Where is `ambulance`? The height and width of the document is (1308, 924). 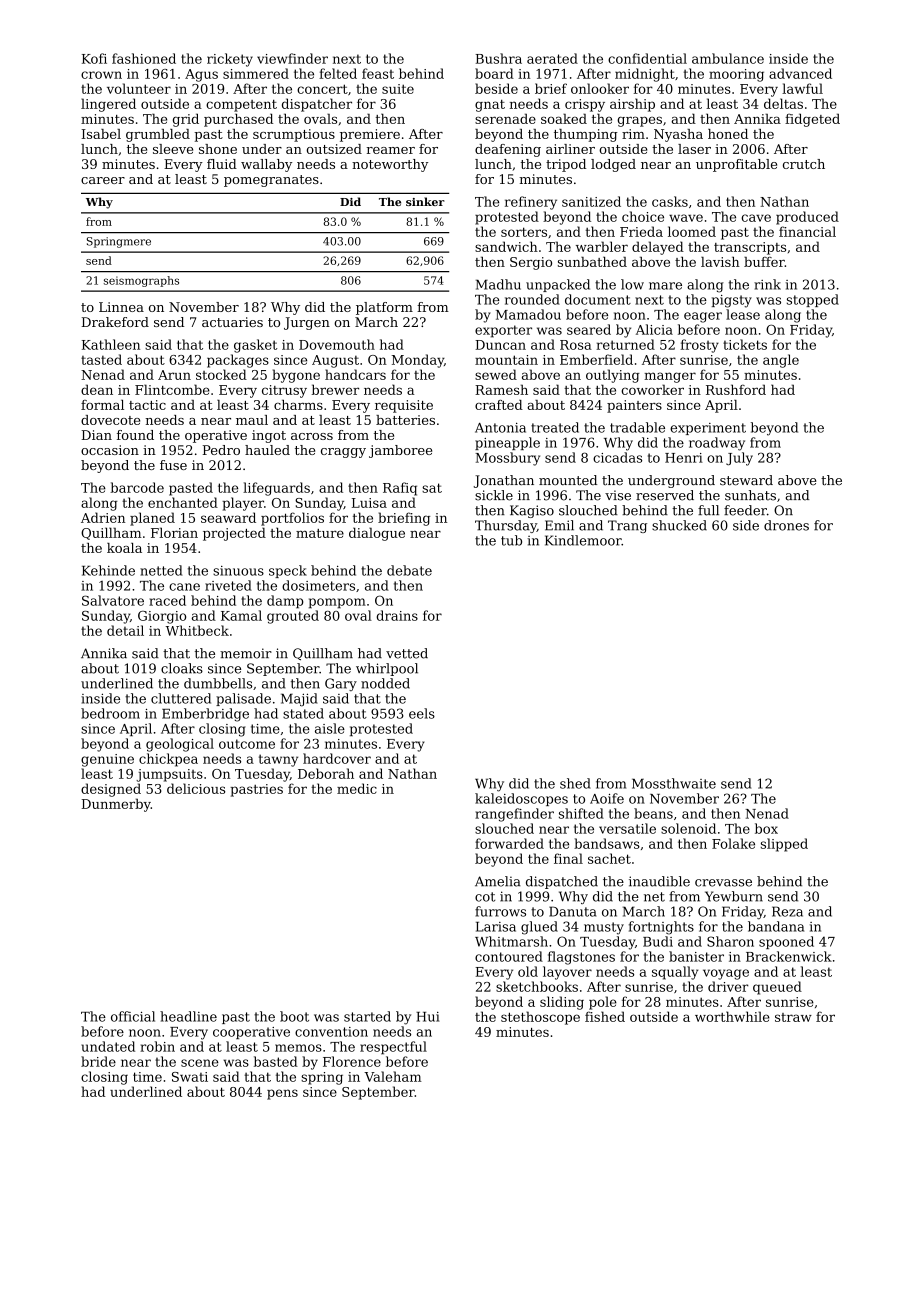
ambulance is located at coordinates (728, 58).
